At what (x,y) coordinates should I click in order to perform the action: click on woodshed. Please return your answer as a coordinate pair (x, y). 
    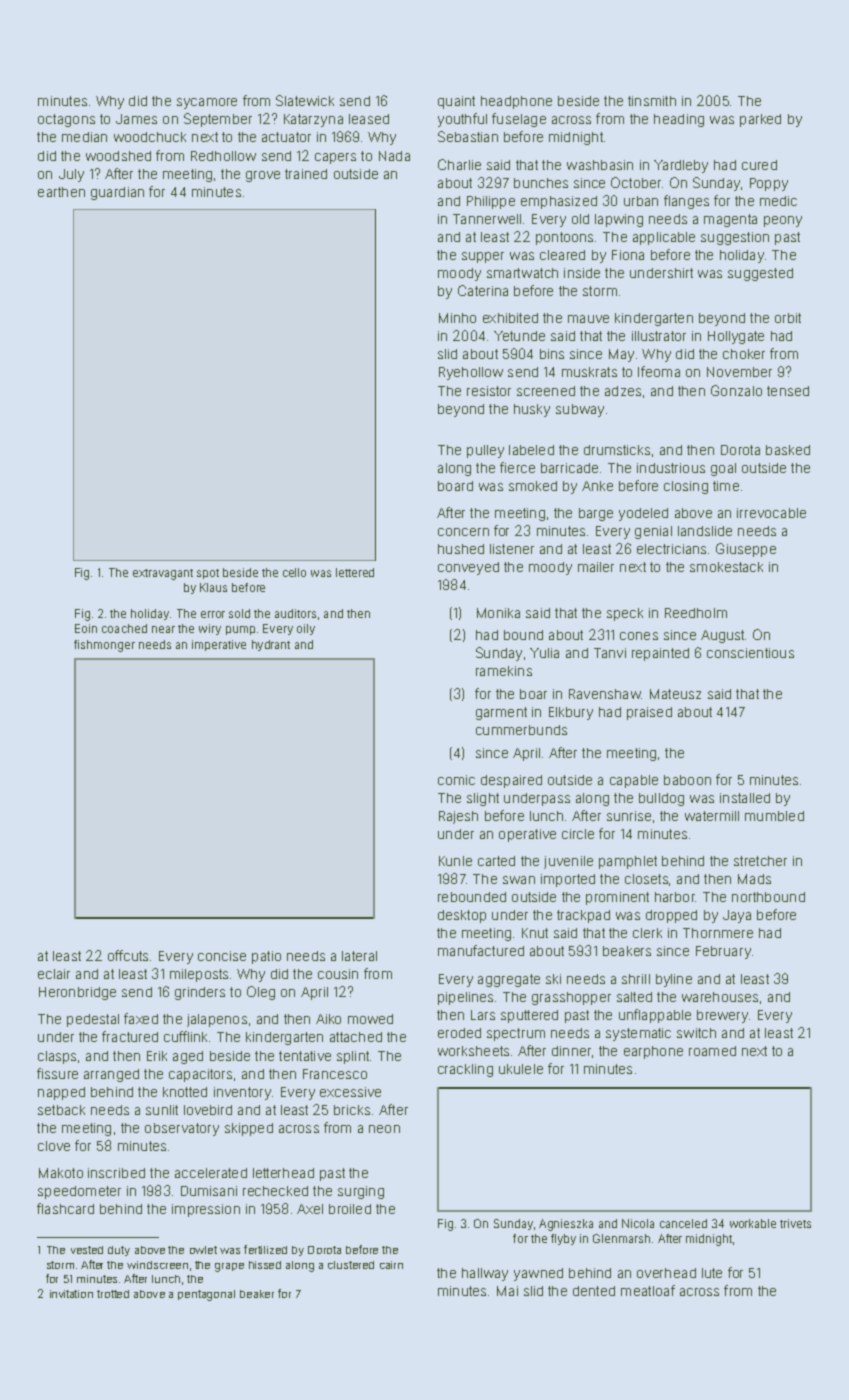
    Looking at the image, I should click on (118, 156).
